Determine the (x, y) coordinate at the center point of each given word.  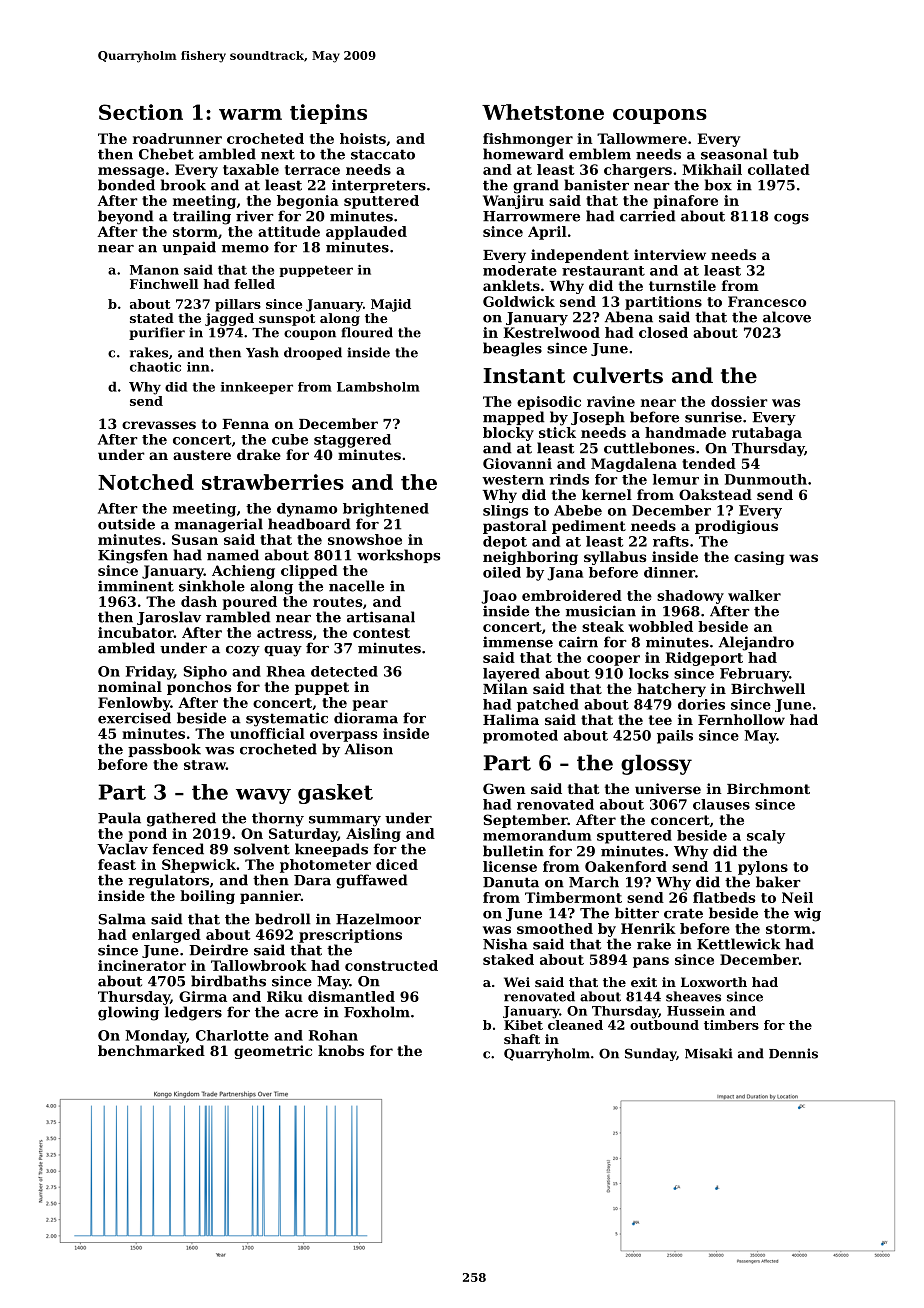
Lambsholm (378, 387)
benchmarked (151, 1050)
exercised (134, 718)
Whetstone (543, 112)
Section (141, 112)
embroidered (572, 595)
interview (670, 254)
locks (649, 673)
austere (202, 455)
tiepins (328, 114)
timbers (731, 1025)
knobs (341, 1050)
